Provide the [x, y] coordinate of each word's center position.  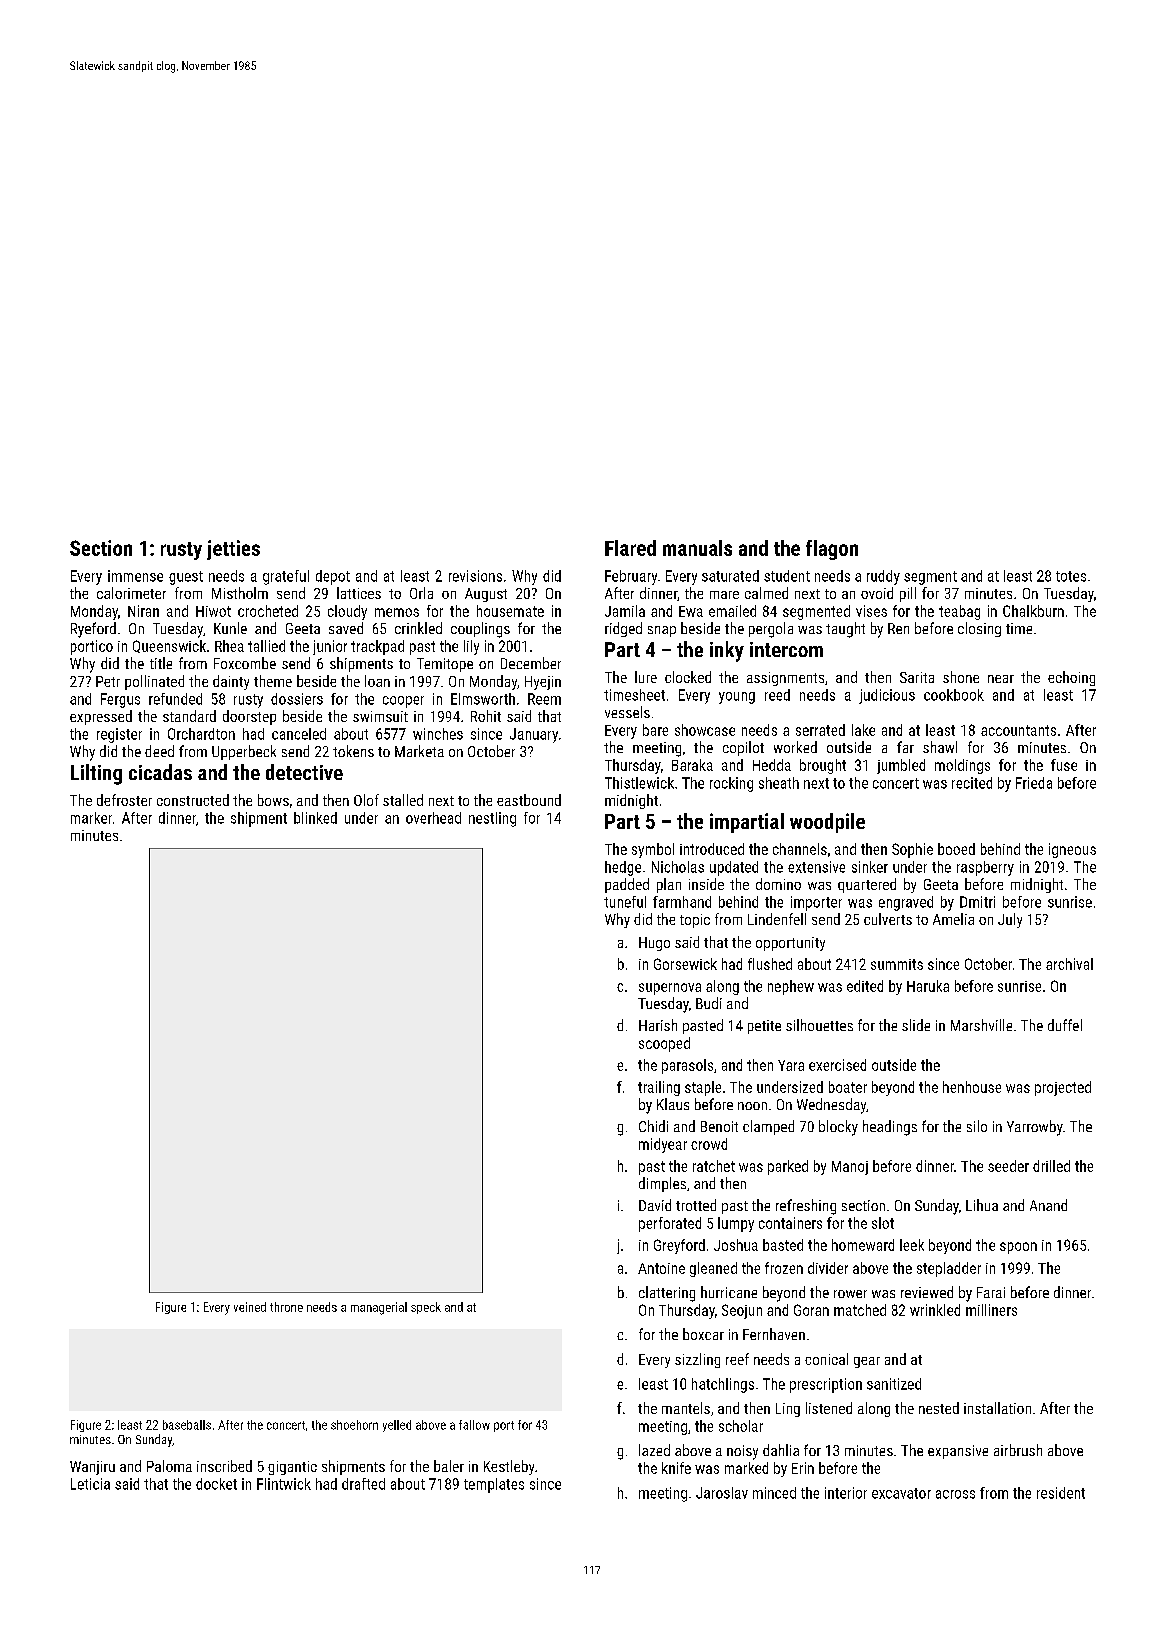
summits [897, 964]
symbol [653, 850]
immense [135, 576]
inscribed [224, 1466]
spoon [1018, 1248]
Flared [630, 548]
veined [250, 1307]
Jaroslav [722, 1493]
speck [426, 1308]
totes [1071, 576]
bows [273, 800]
